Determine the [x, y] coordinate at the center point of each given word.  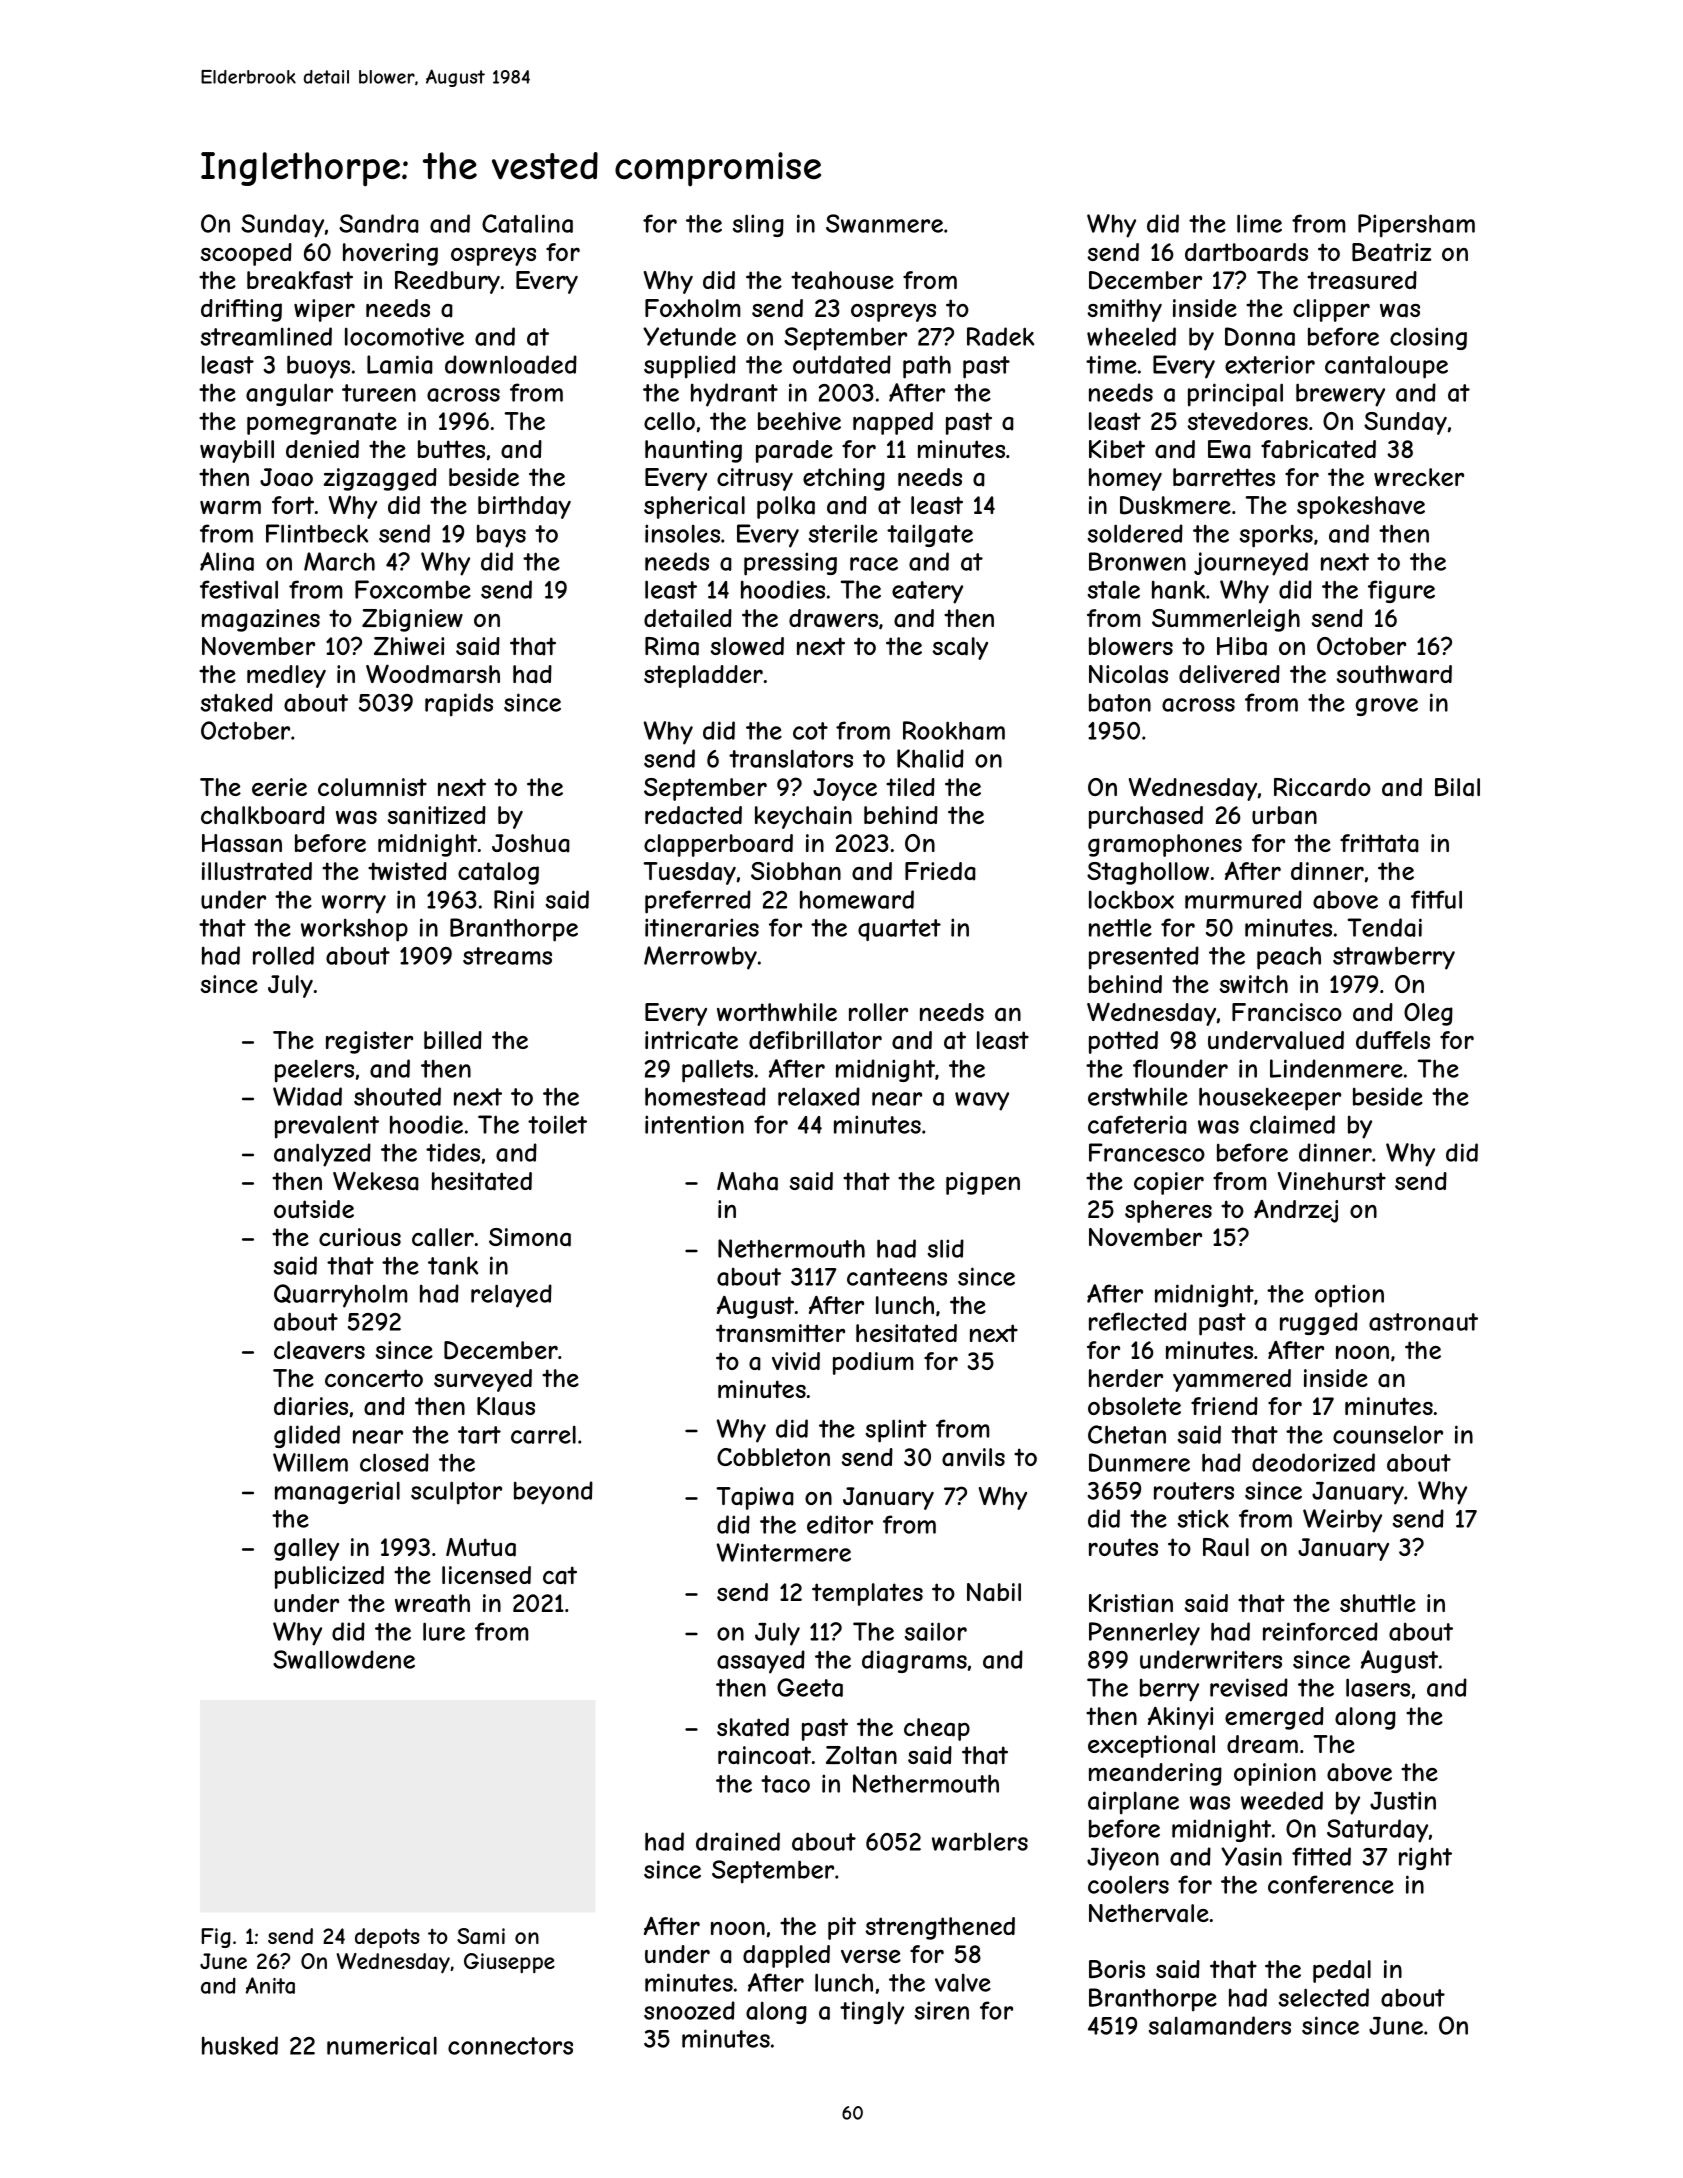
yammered [1232, 1380]
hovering [390, 254]
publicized [329, 1577]
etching [844, 479]
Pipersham [1416, 226]
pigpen [983, 1183]
